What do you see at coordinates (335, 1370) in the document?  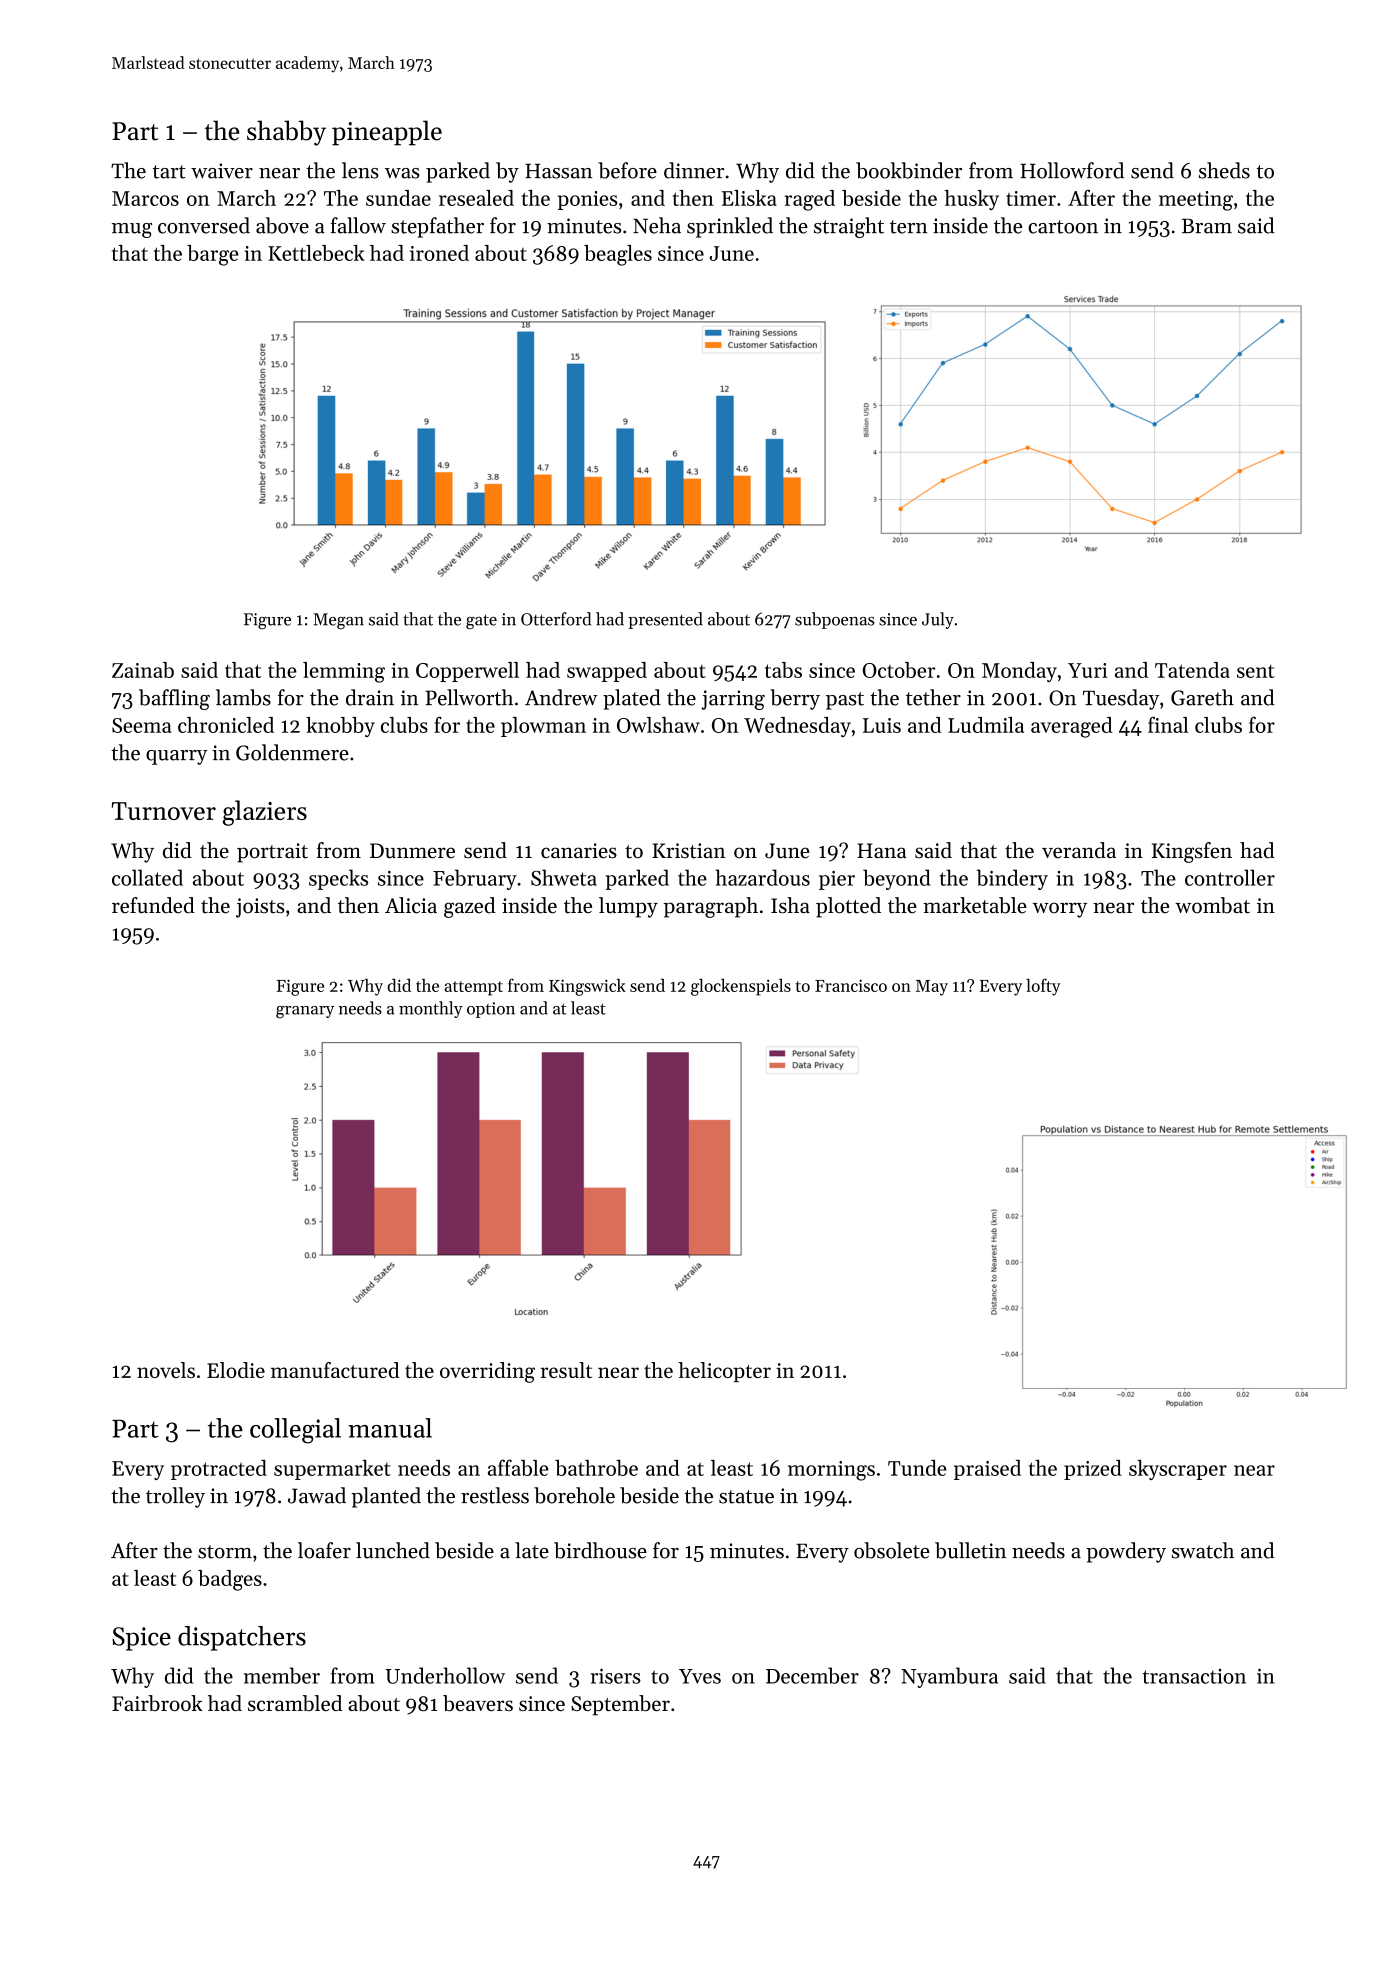 I see `manufactured` at bounding box center [335, 1370].
